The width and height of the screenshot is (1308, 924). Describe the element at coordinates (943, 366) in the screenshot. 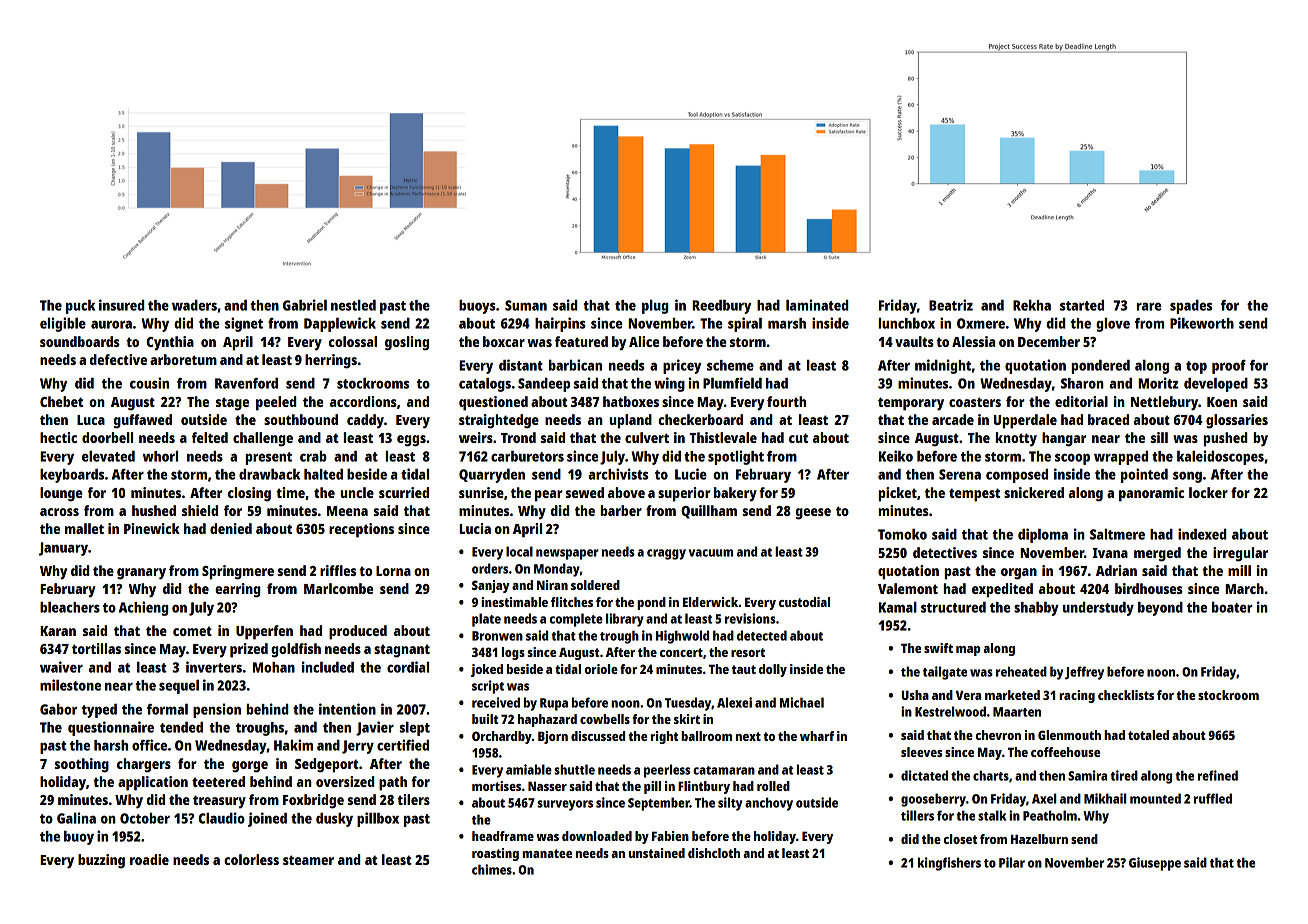

I see `midnight` at that location.
